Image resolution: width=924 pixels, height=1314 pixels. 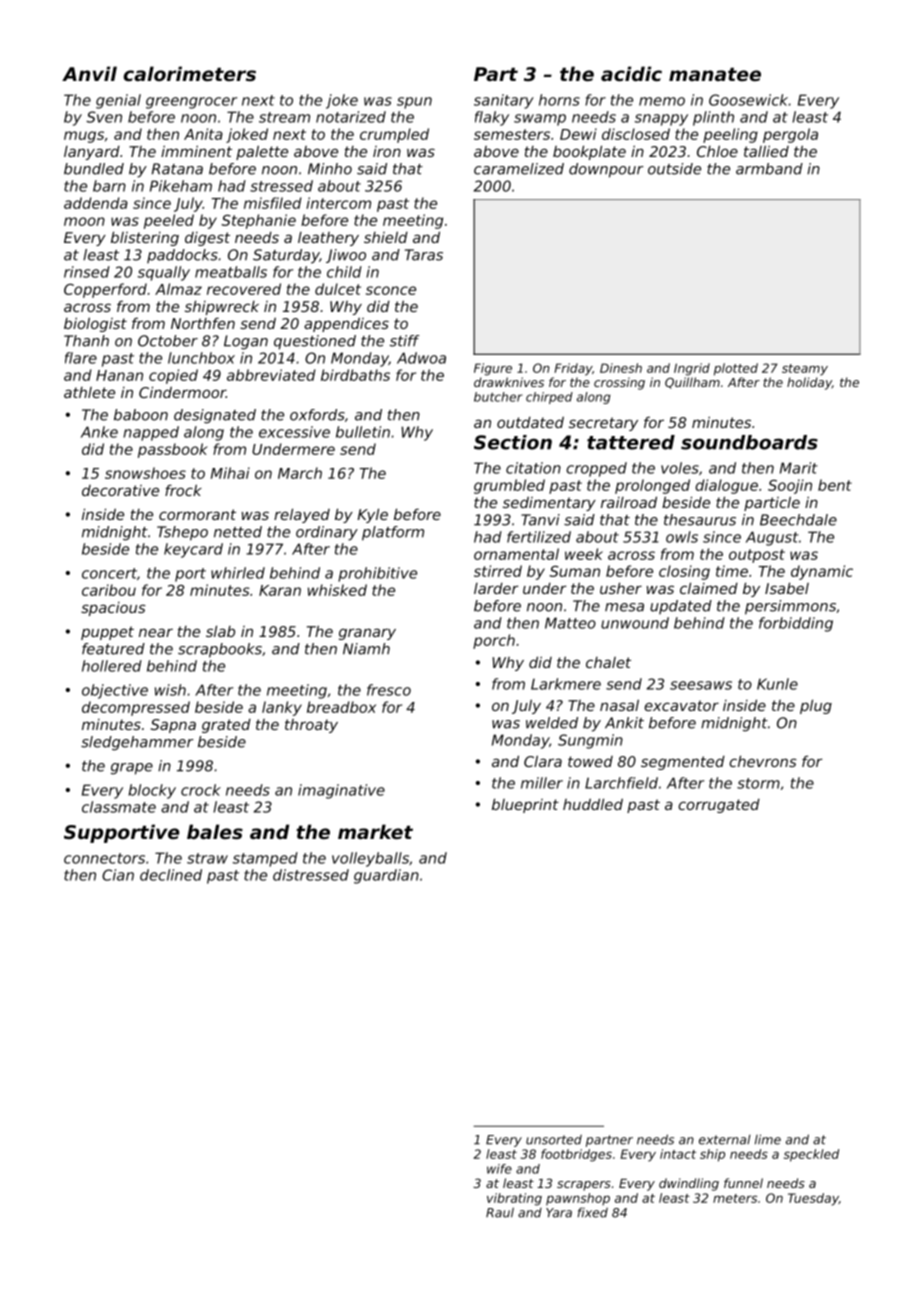 What do you see at coordinates (351, 117) in the page?
I see `notarized` at bounding box center [351, 117].
